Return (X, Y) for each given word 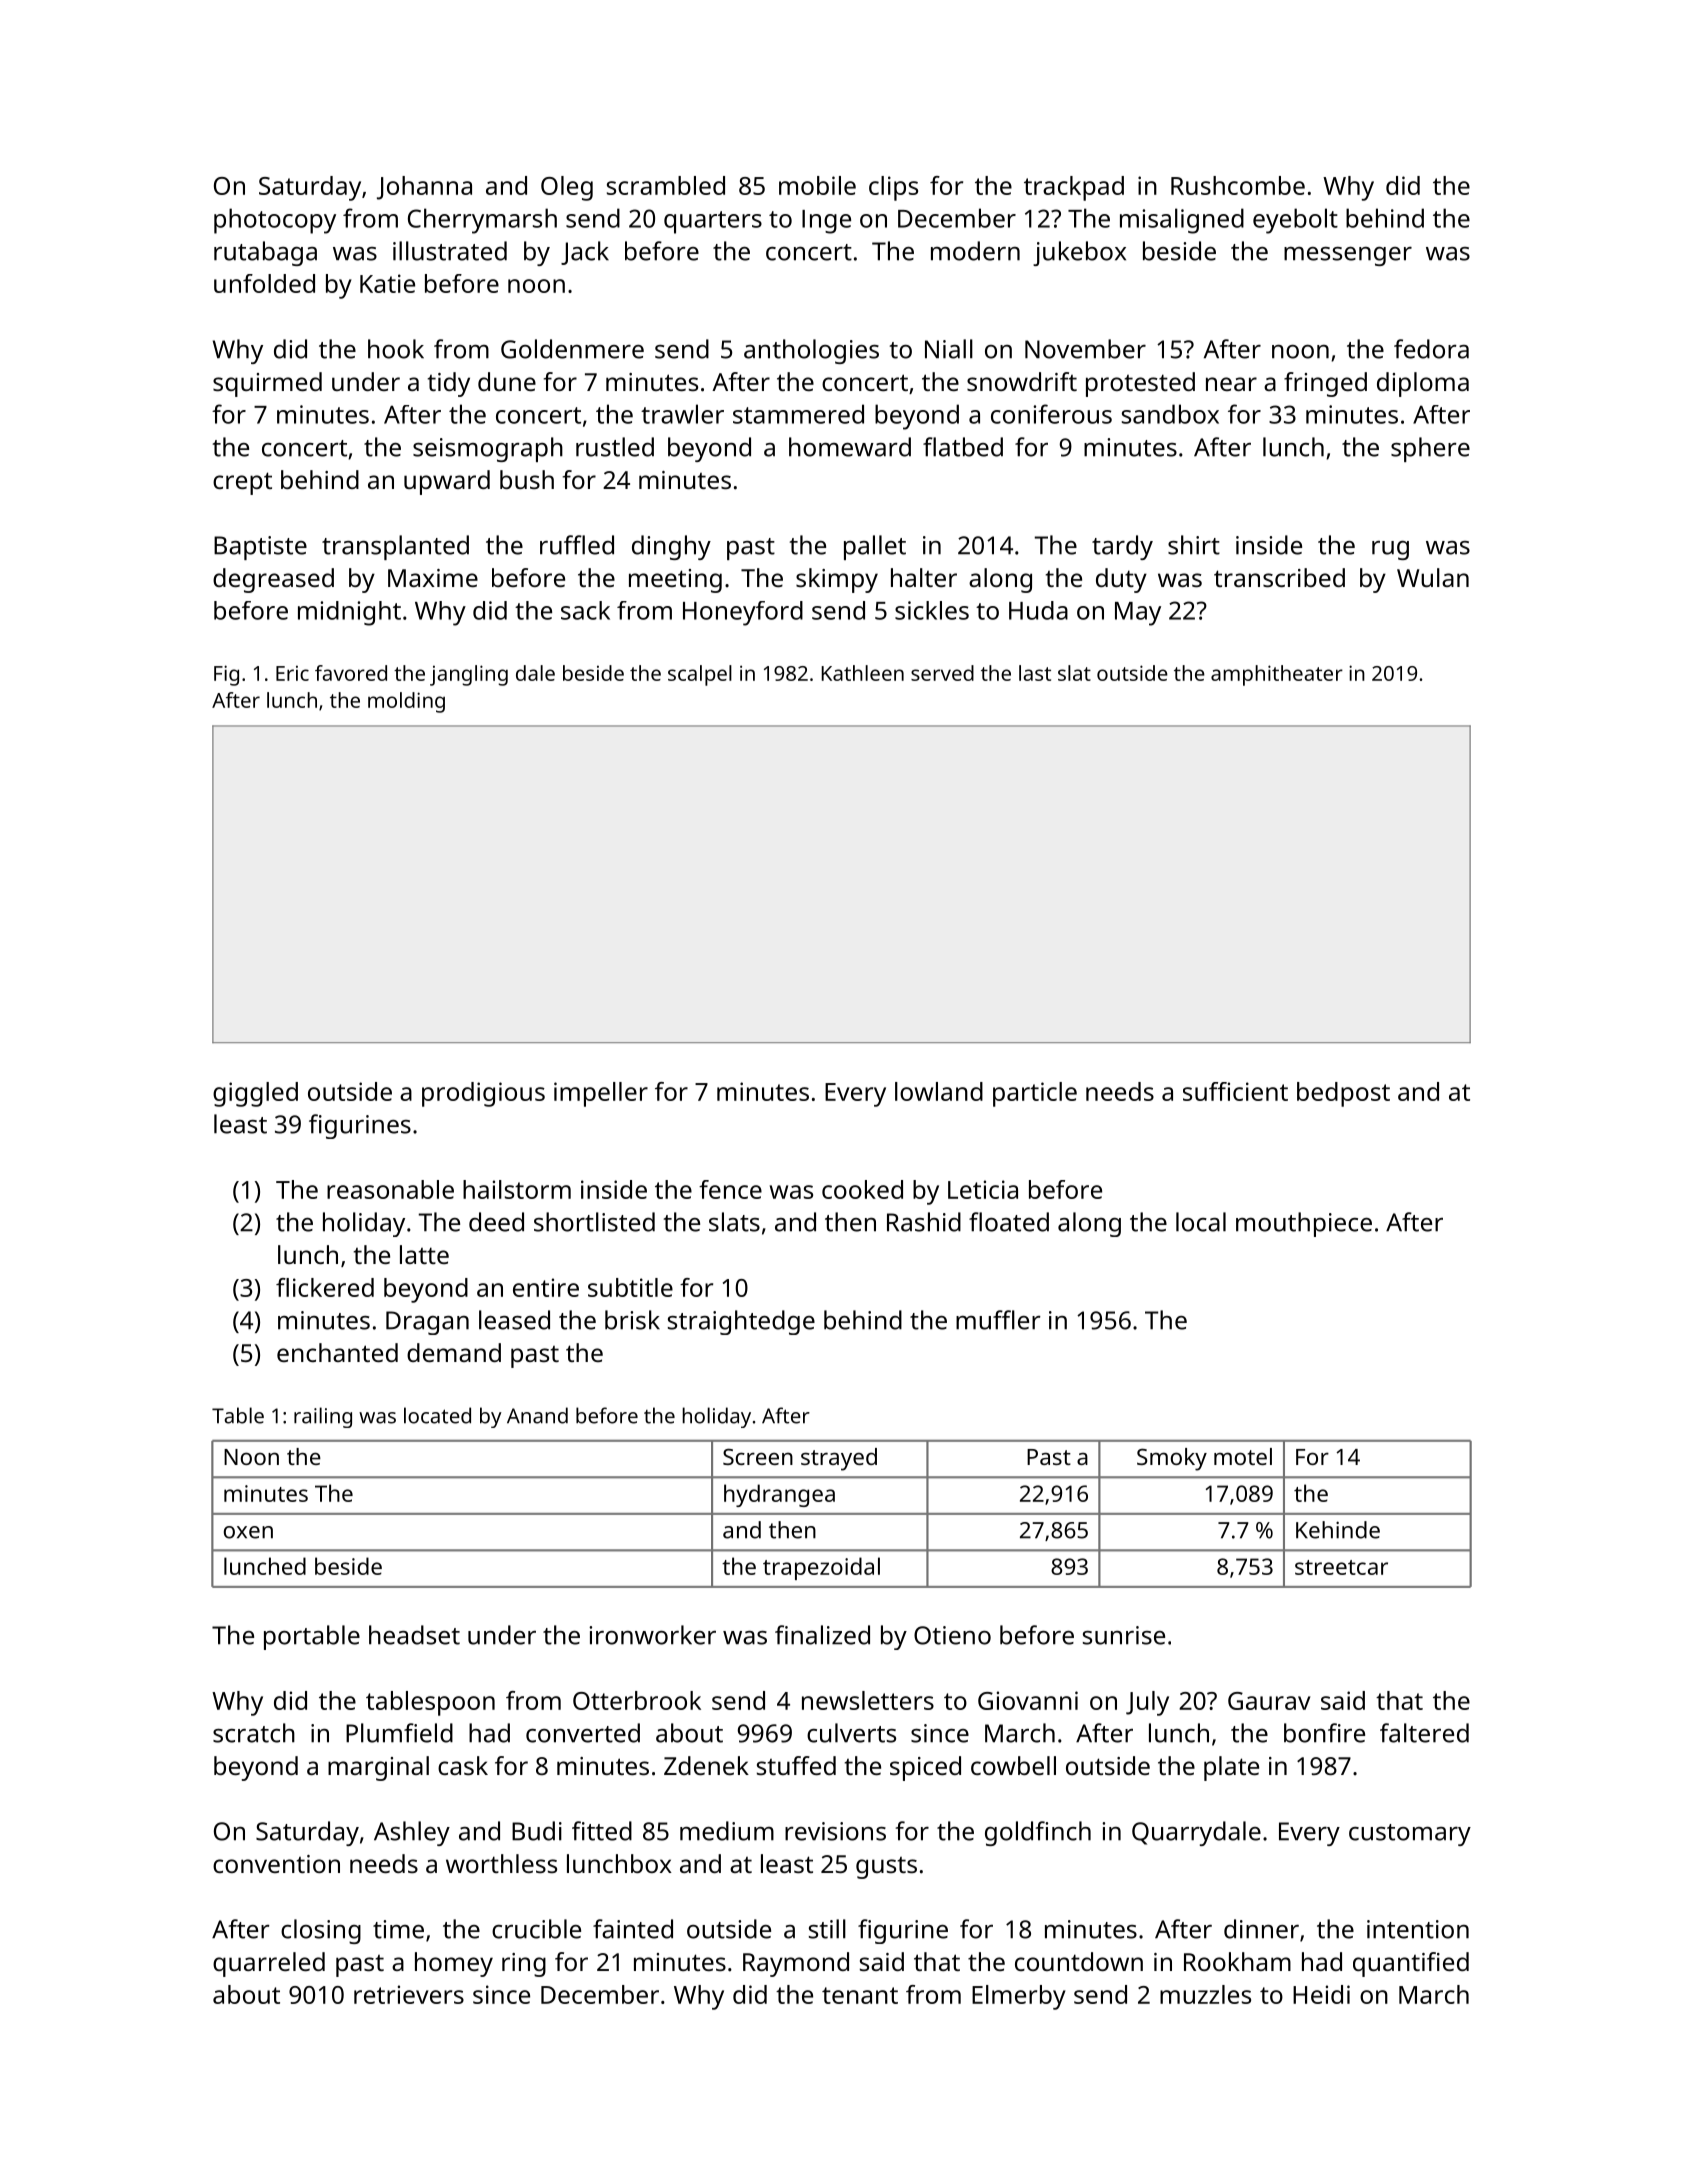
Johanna (424, 188)
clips (893, 188)
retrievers (409, 1994)
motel (1243, 1456)
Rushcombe (1238, 185)
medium (727, 1831)
